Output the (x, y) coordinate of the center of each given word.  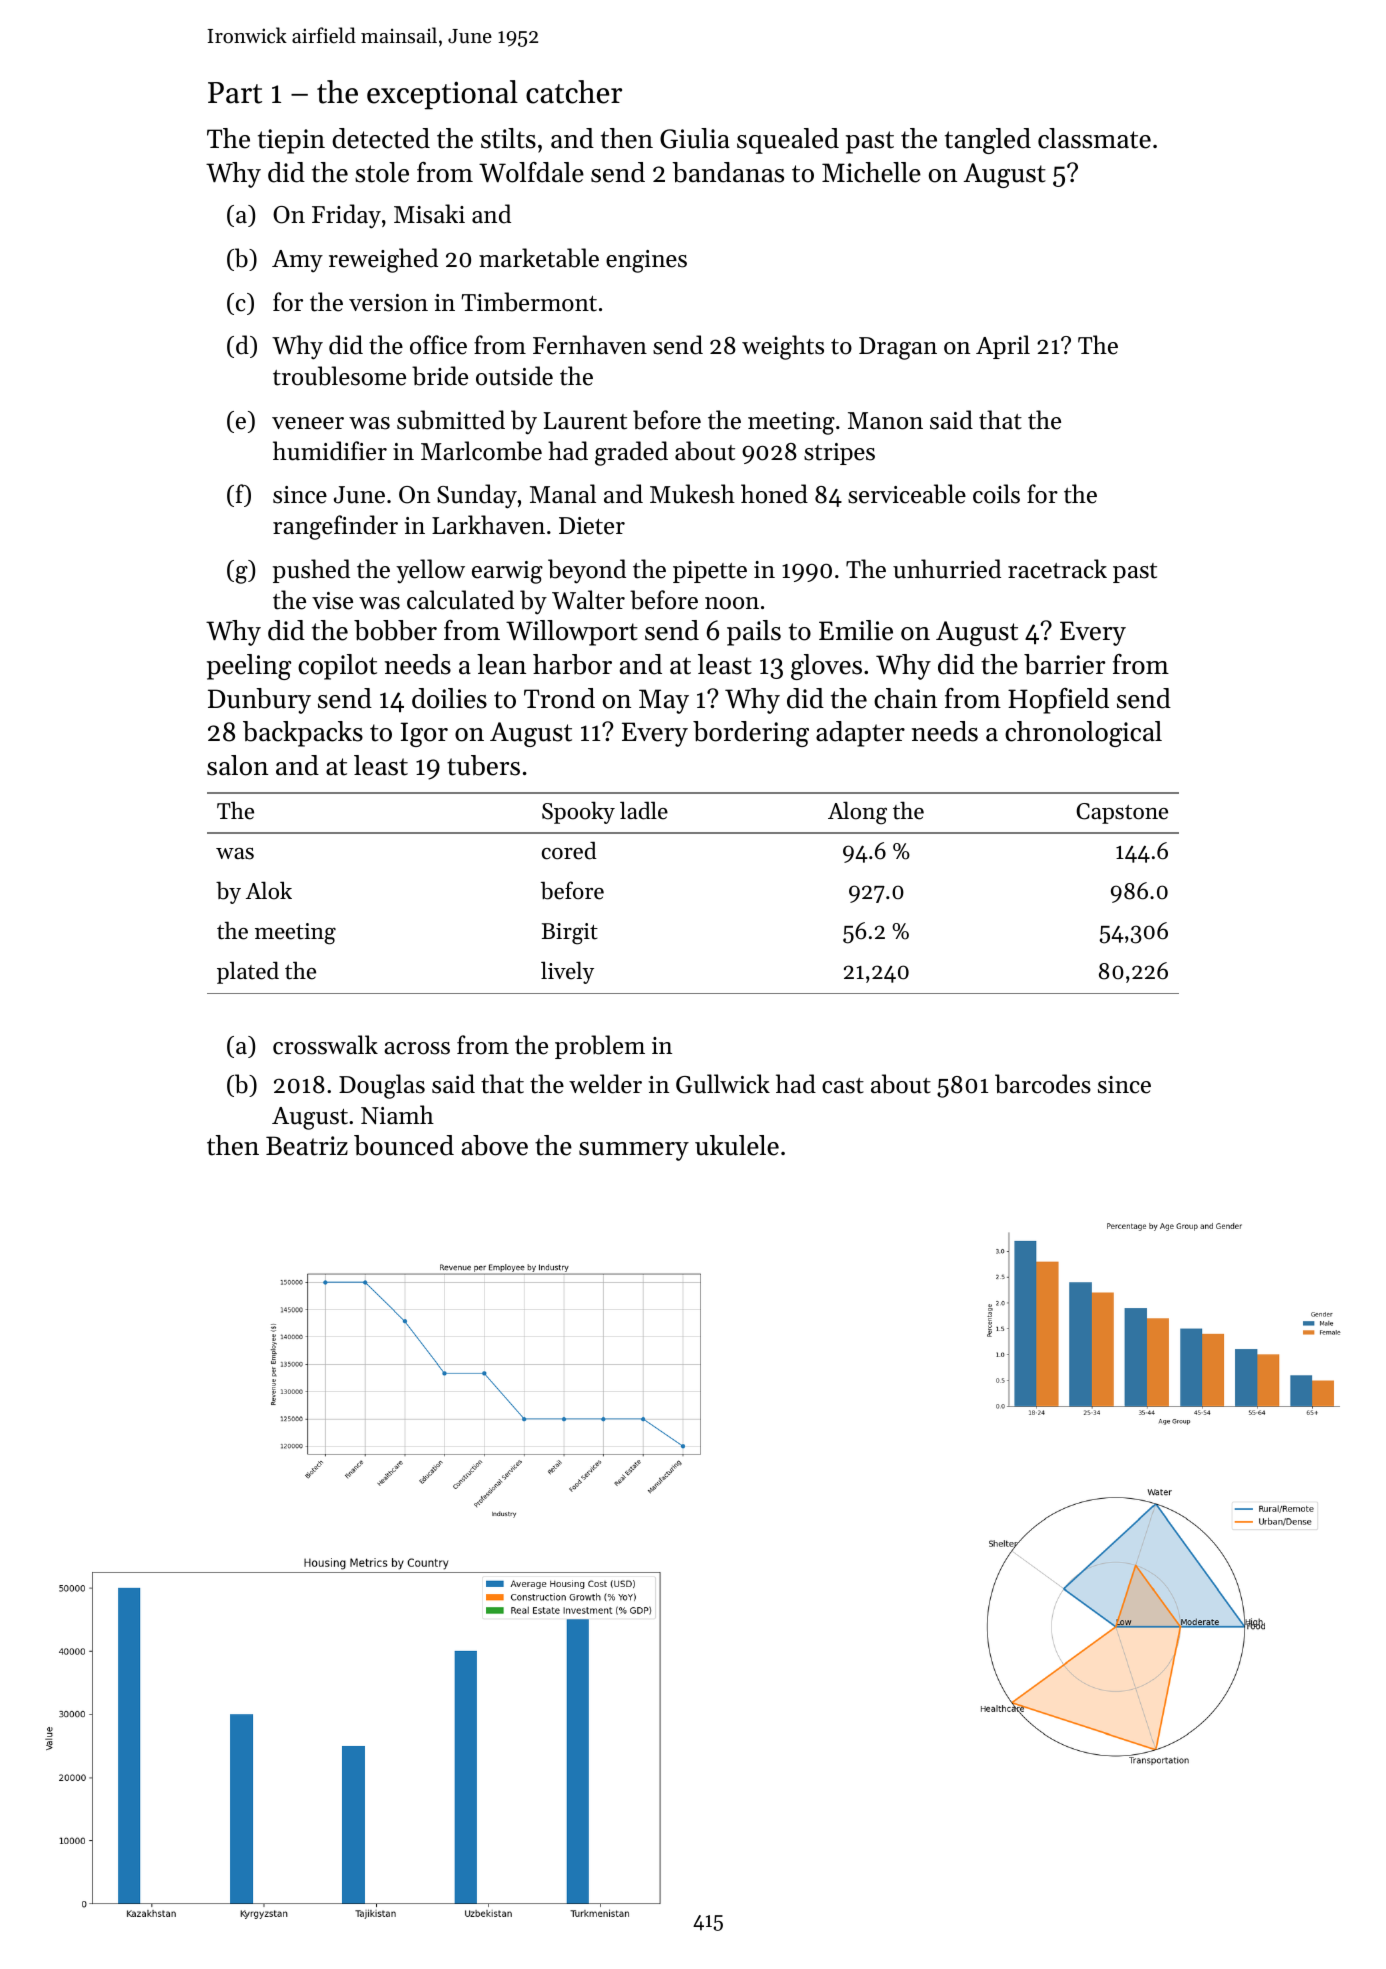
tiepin (291, 141)
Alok (269, 890)
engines (646, 261)
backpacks (303, 734)
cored (569, 851)
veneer (308, 423)
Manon (885, 421)
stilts (508, 138)
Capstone (1122, 813)
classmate (1094, 138)
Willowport (572, 633)
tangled (988, 141)
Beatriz (307, 1146)
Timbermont (529, 302)
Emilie (856, 630)
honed (774, 494)
